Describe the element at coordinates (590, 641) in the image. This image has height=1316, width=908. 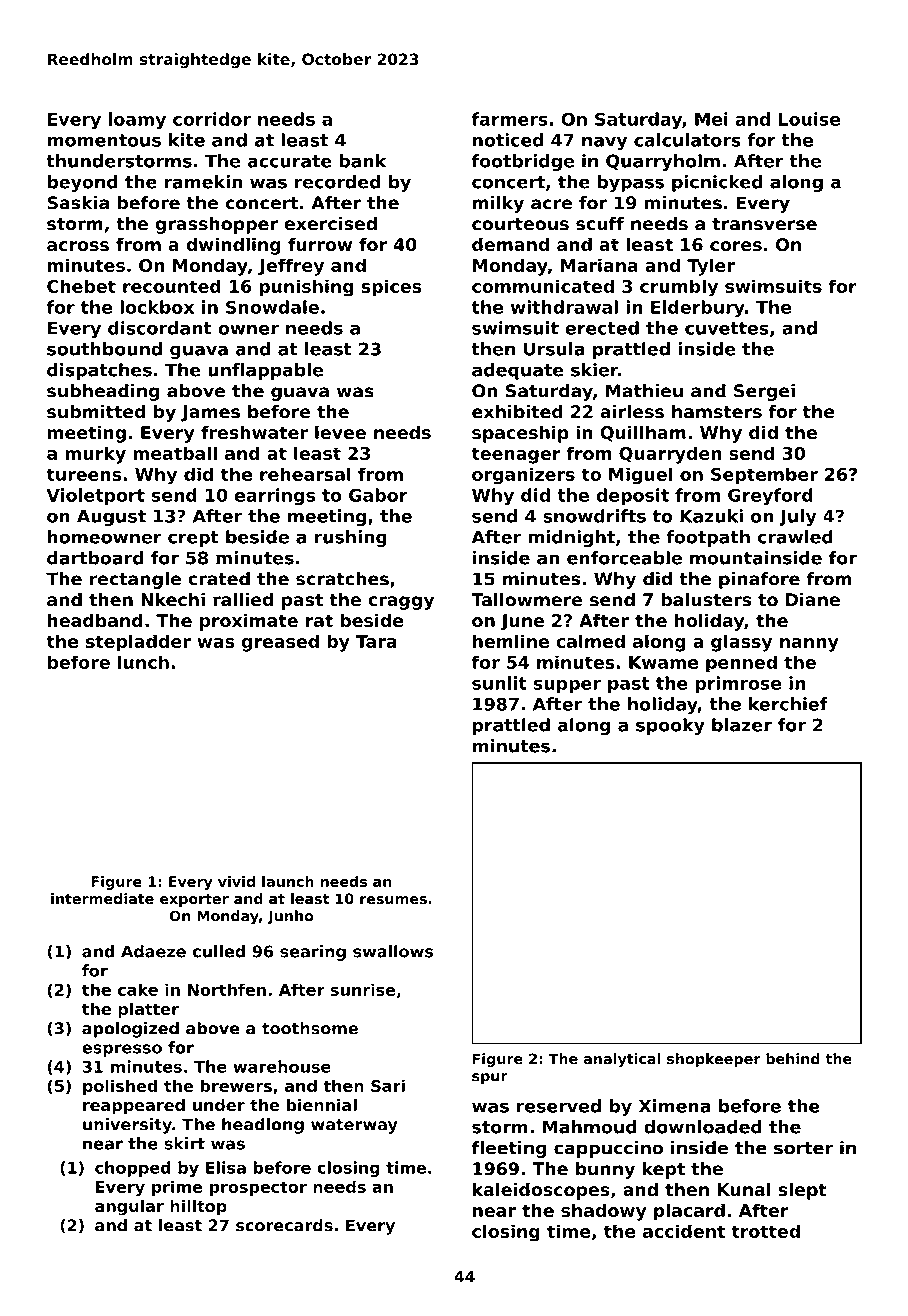
I see `calmed` at that location.
